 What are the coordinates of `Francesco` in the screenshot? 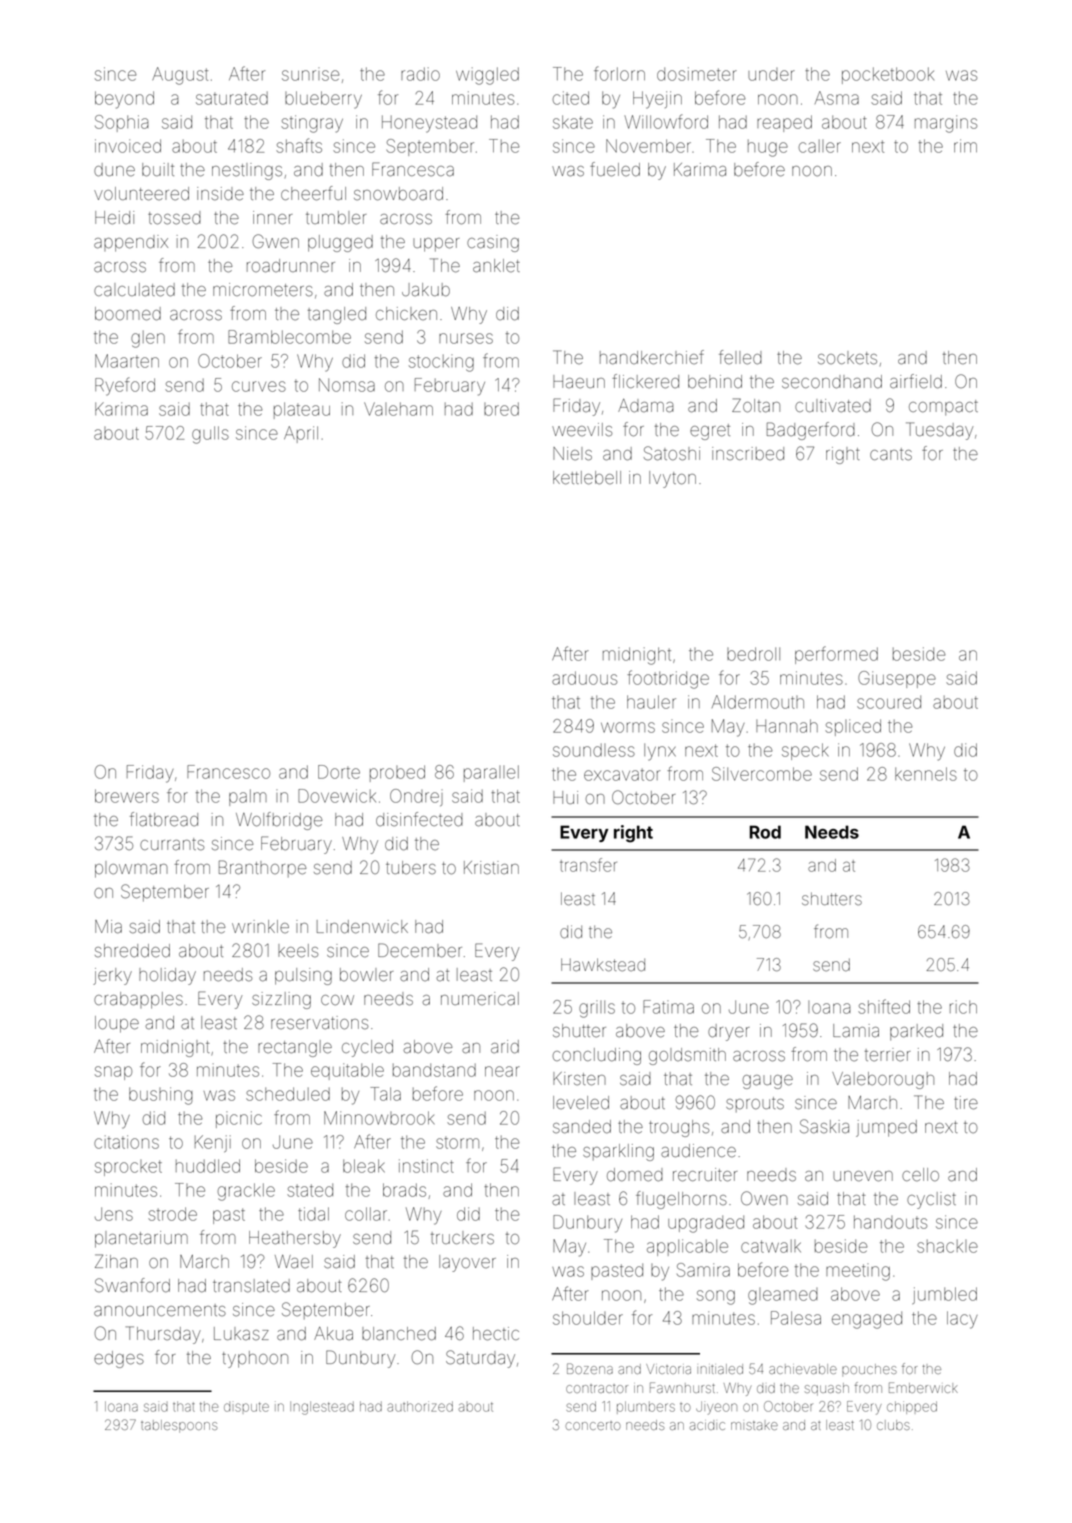 It's located at (228, 772).
